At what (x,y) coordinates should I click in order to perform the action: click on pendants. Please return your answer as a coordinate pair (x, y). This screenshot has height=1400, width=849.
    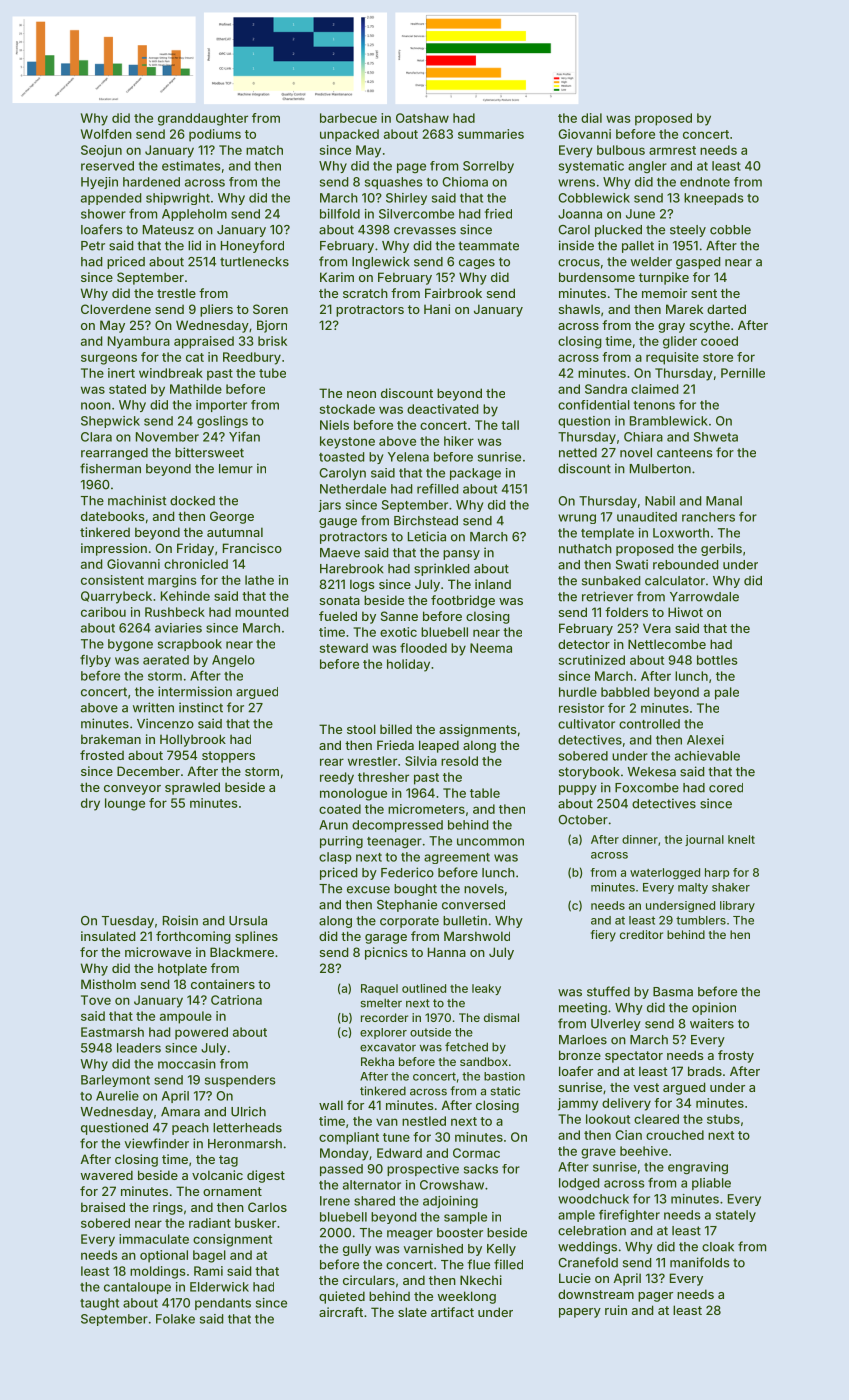
    Looking at the image, I should click on (223, 1304).
